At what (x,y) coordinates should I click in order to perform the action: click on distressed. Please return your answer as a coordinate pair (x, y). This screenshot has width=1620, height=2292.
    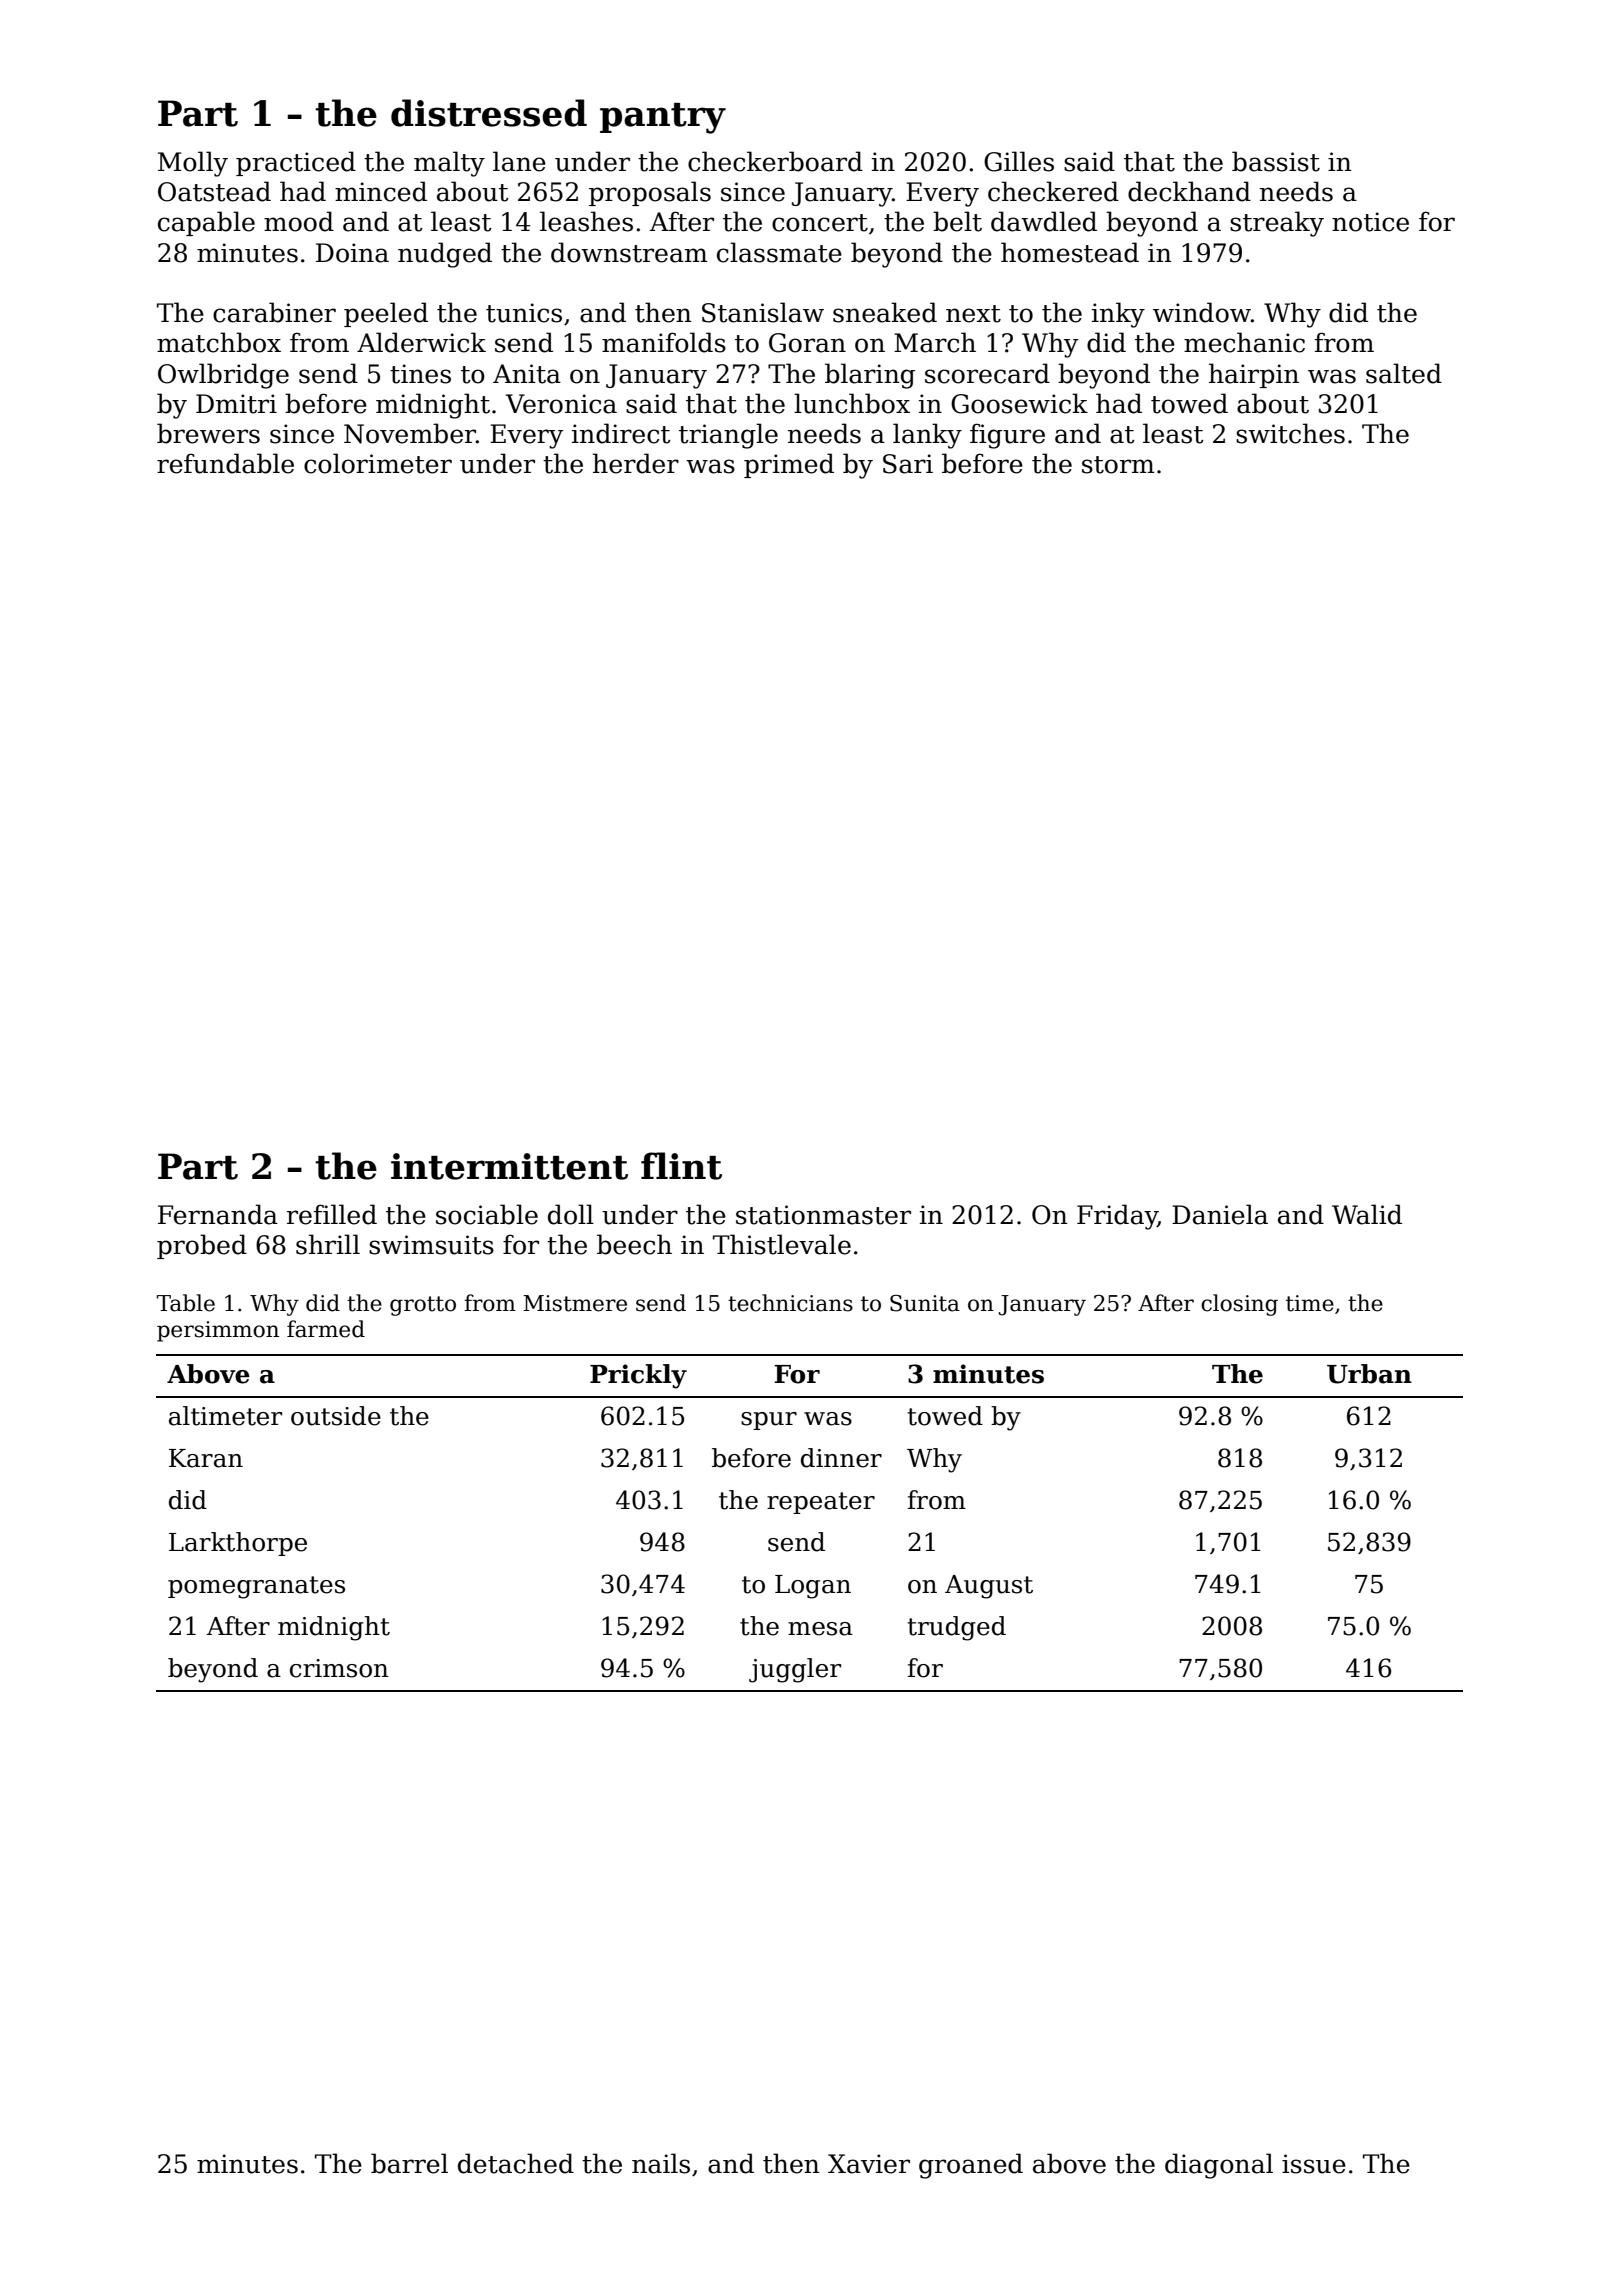
    Looking at the image, I should click on (489, 113).
